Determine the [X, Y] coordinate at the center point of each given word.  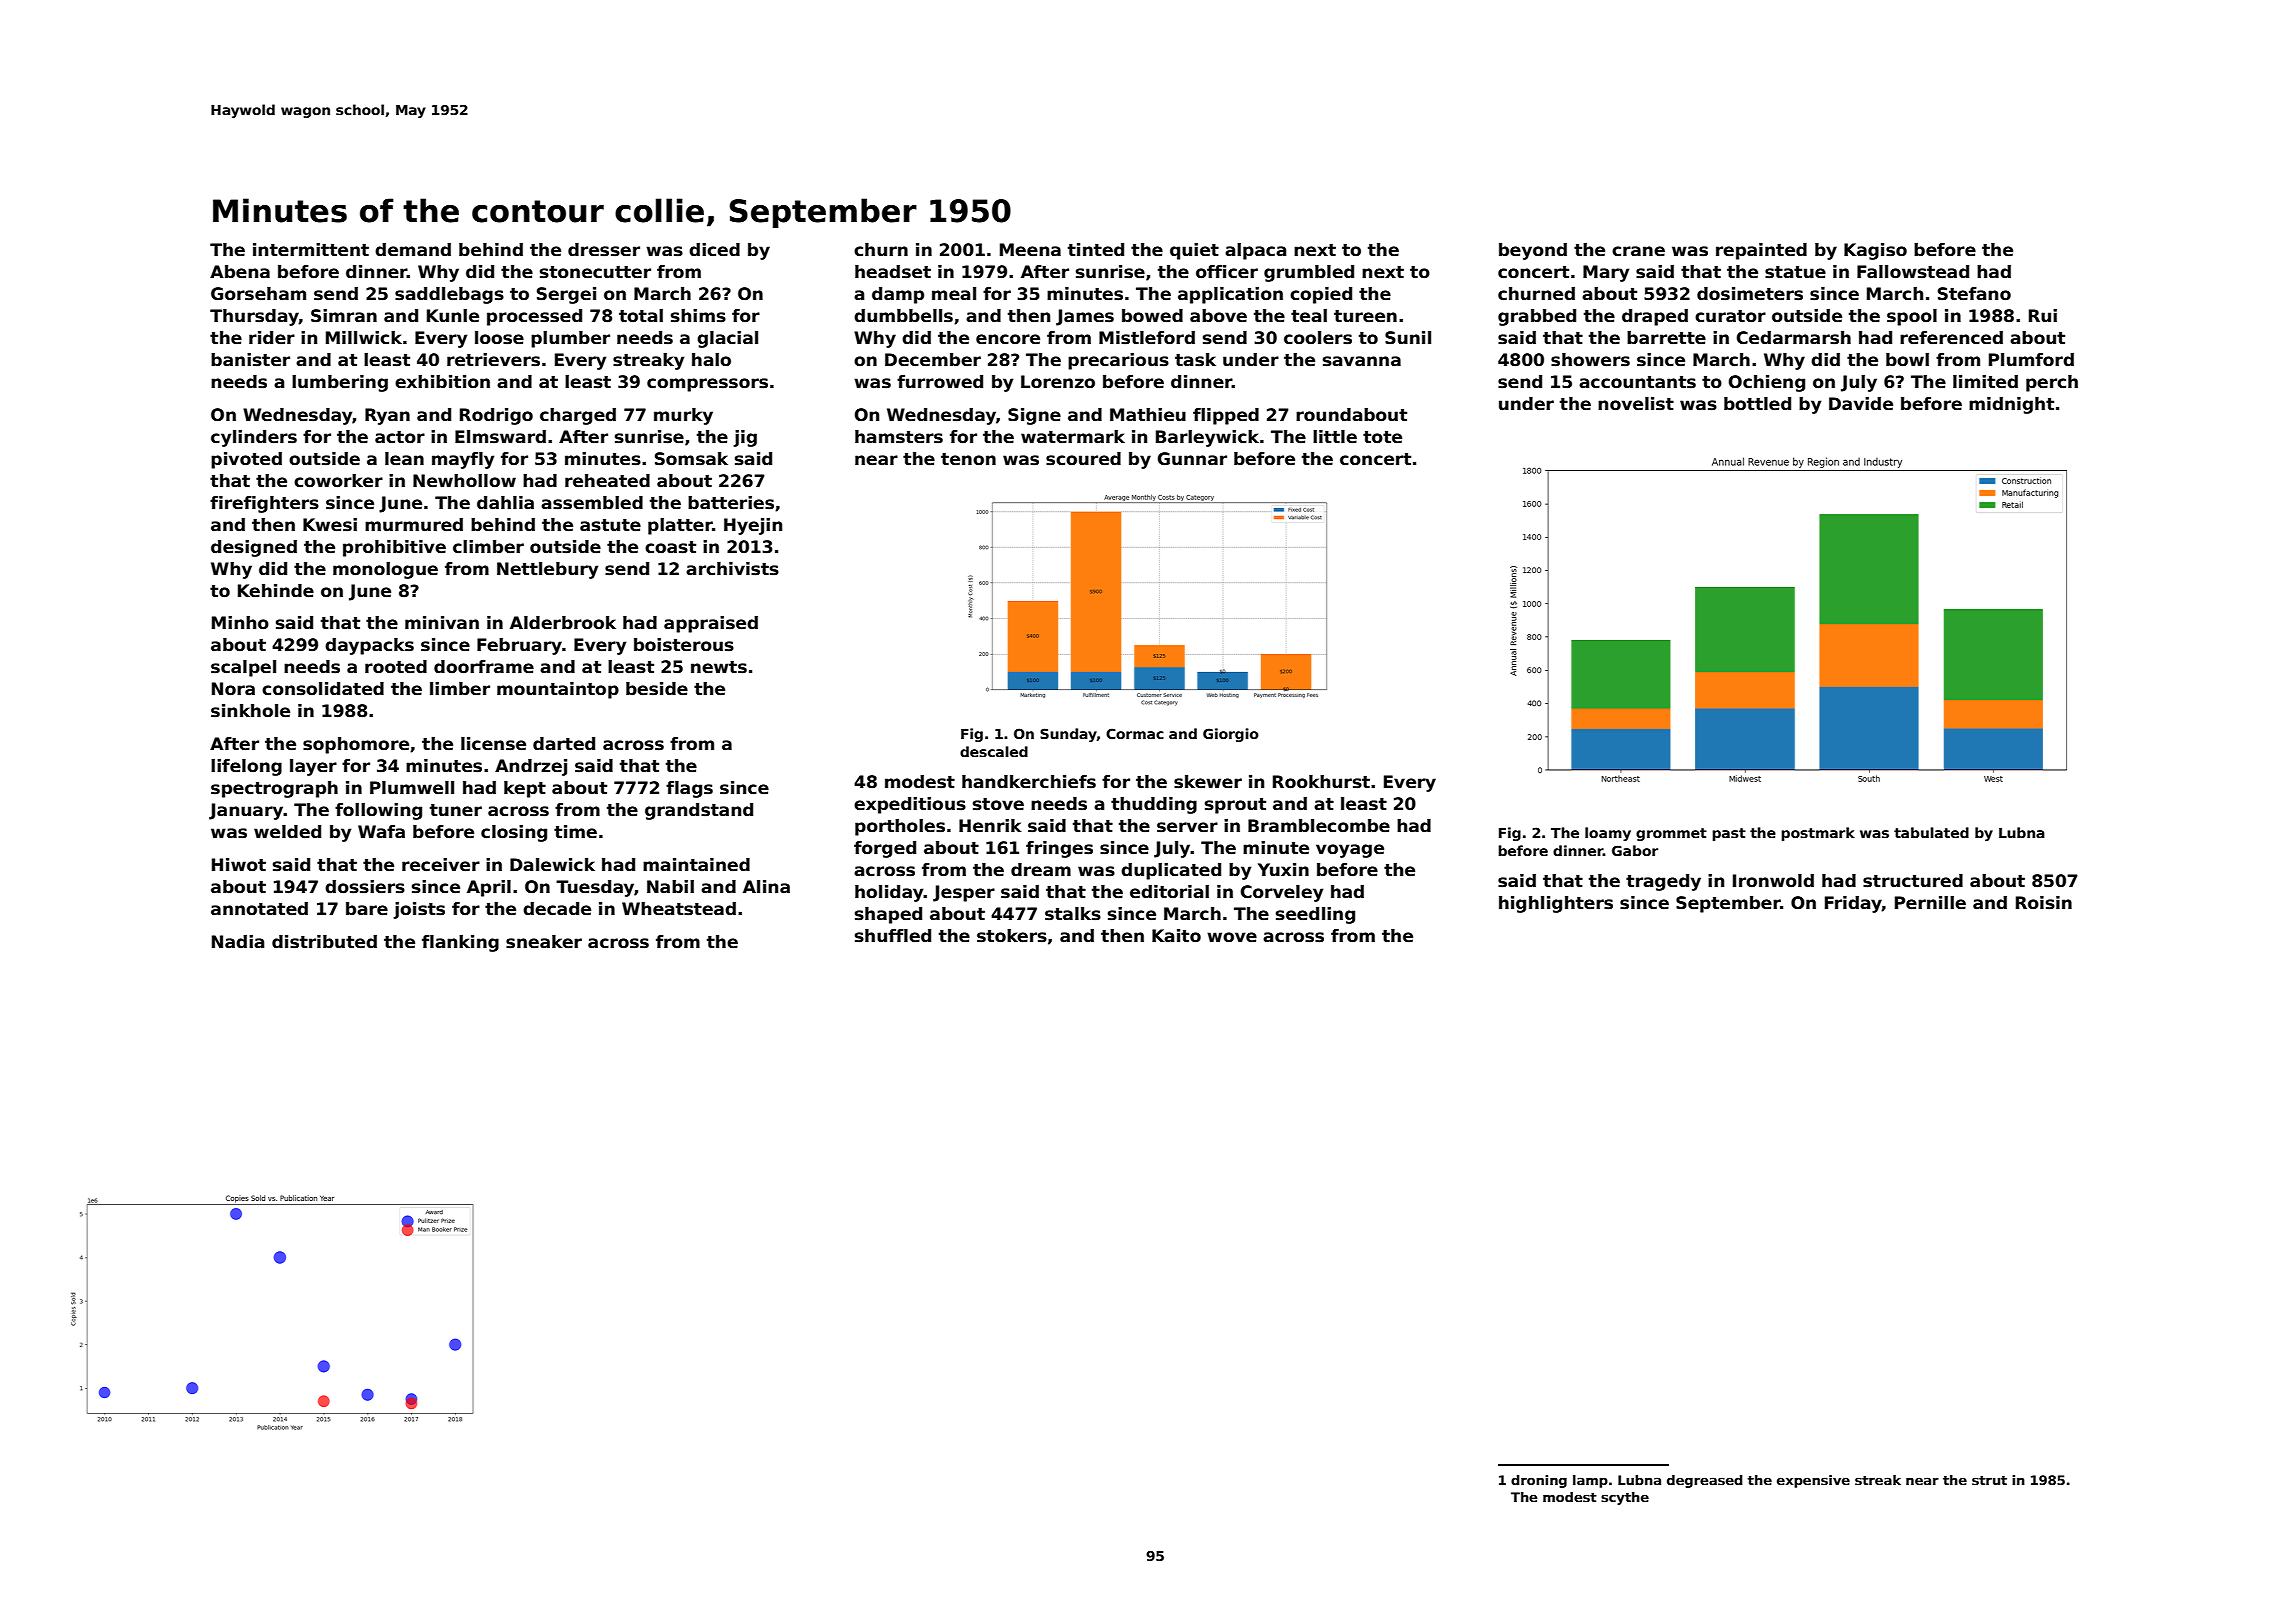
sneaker [544, 942]
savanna [1362, 361]
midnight [2011, 405]
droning [1539, 1481]
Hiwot [239, 865]
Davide [1861, 404]
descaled [994, 751]
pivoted [246, 460]
